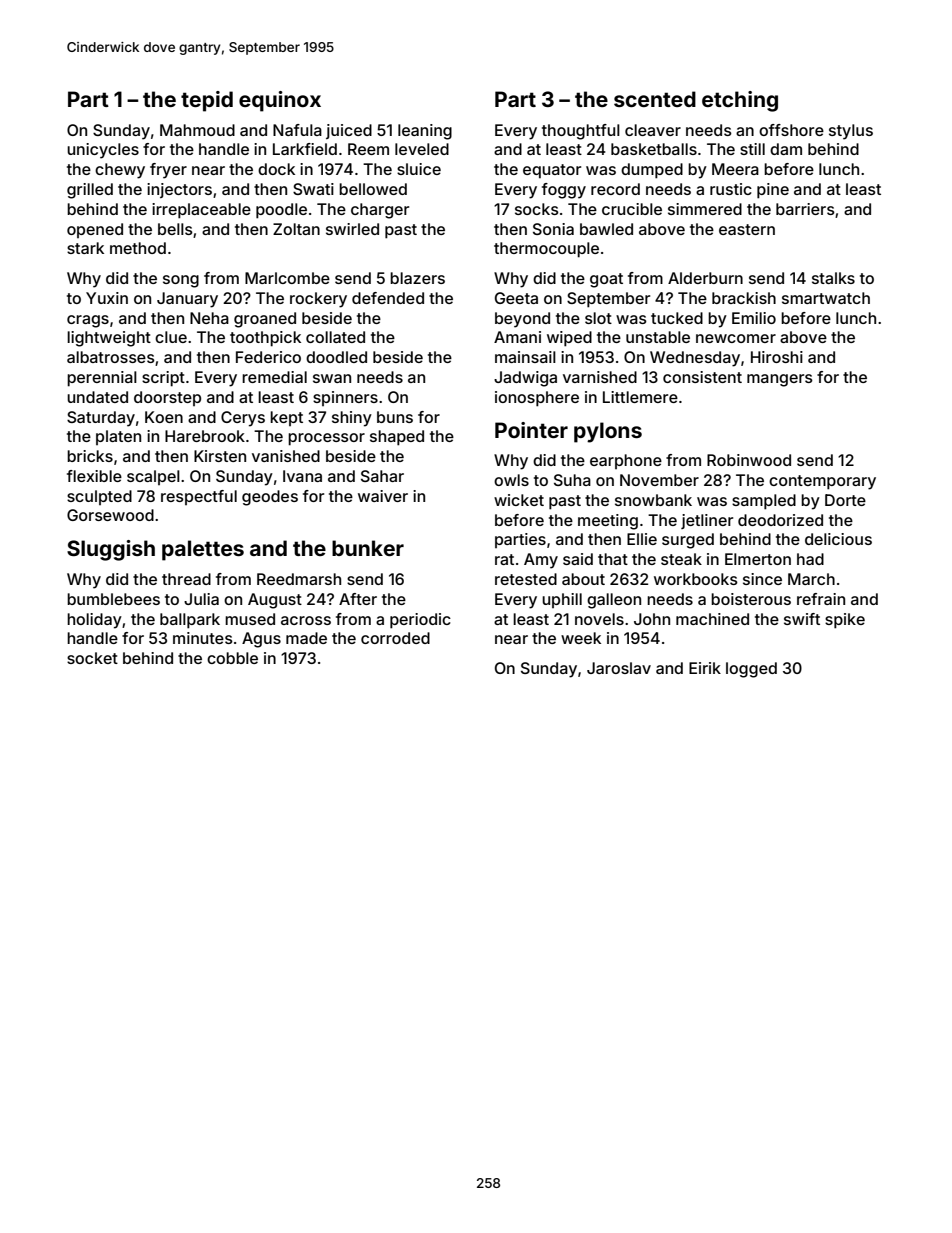  I want to click on slot, so click(598, 318).
